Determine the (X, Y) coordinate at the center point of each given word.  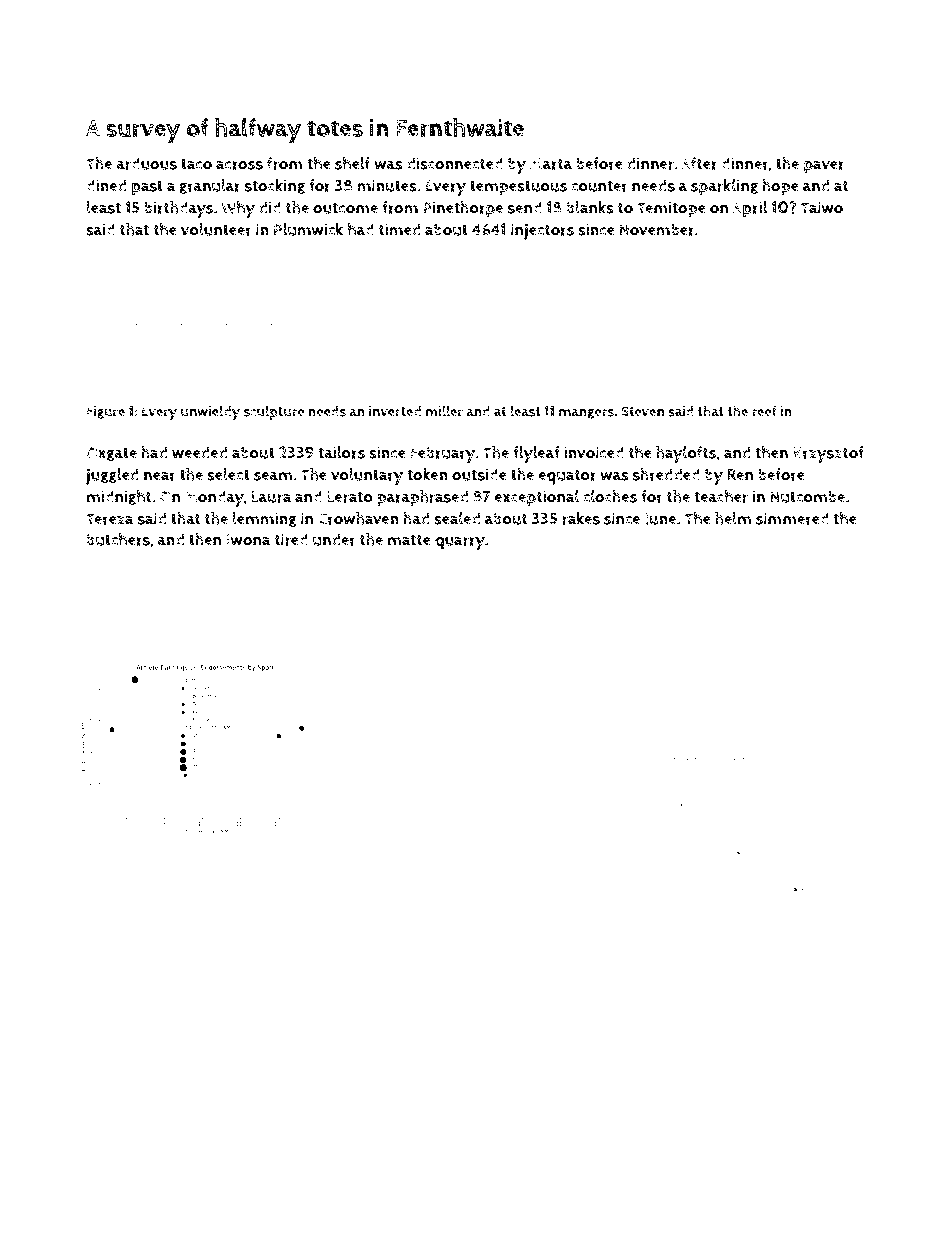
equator (567, 477)
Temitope (671, 209)
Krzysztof (828, 454)
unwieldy (210, 413)
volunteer (216, 229)
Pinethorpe (463, 209)
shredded (666, 474)
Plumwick (308, 229)
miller (444, 411)
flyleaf (536, 454)
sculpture (274, 412)
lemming (265, 519)
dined (106, 185)
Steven (642, 411)
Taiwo (821, 207)
